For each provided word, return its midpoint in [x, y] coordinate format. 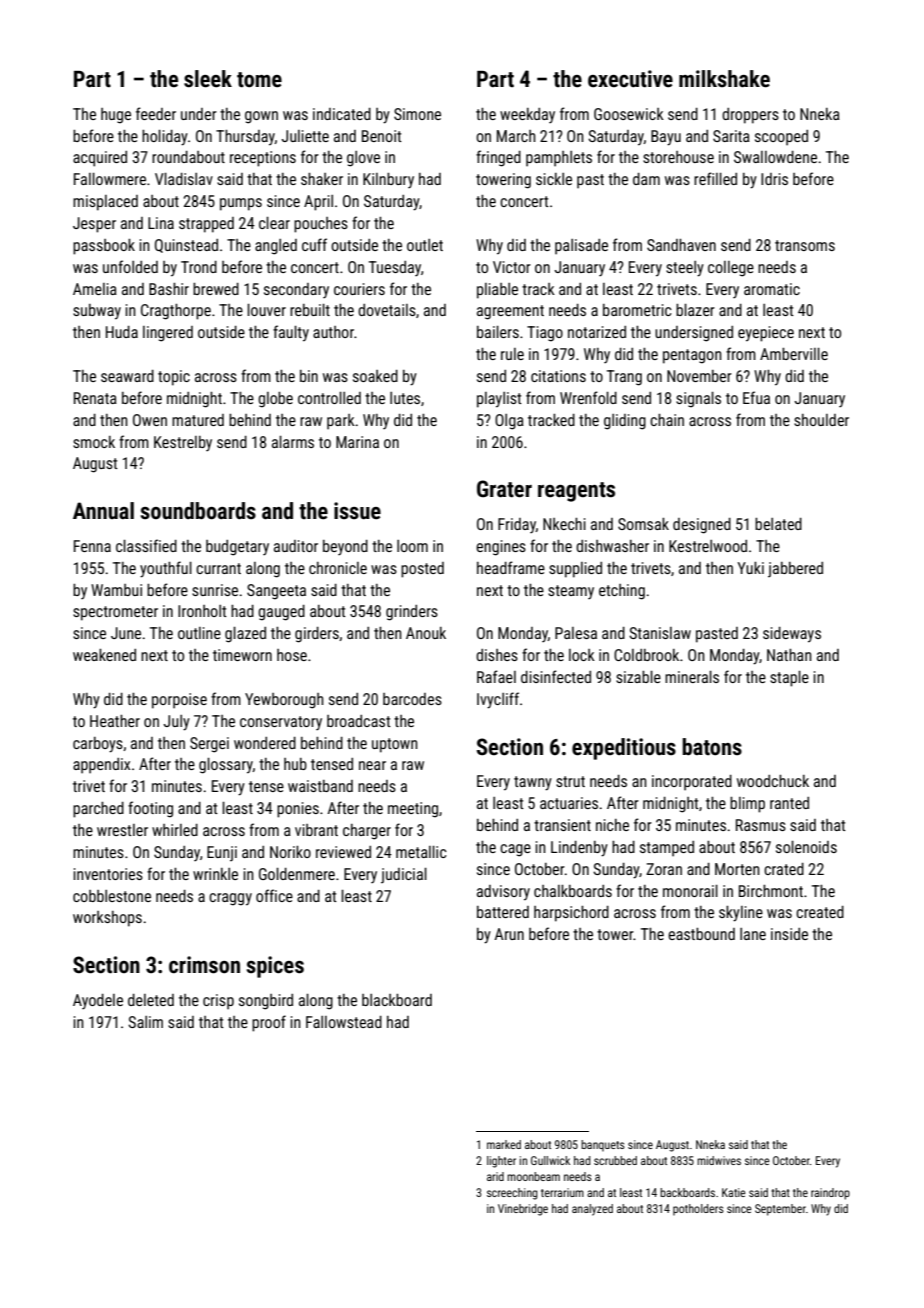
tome [259, 80]
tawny [533, 783]
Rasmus [761, 825]
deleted [151, 1000]
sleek [208, 79]
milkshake [724, 79]
